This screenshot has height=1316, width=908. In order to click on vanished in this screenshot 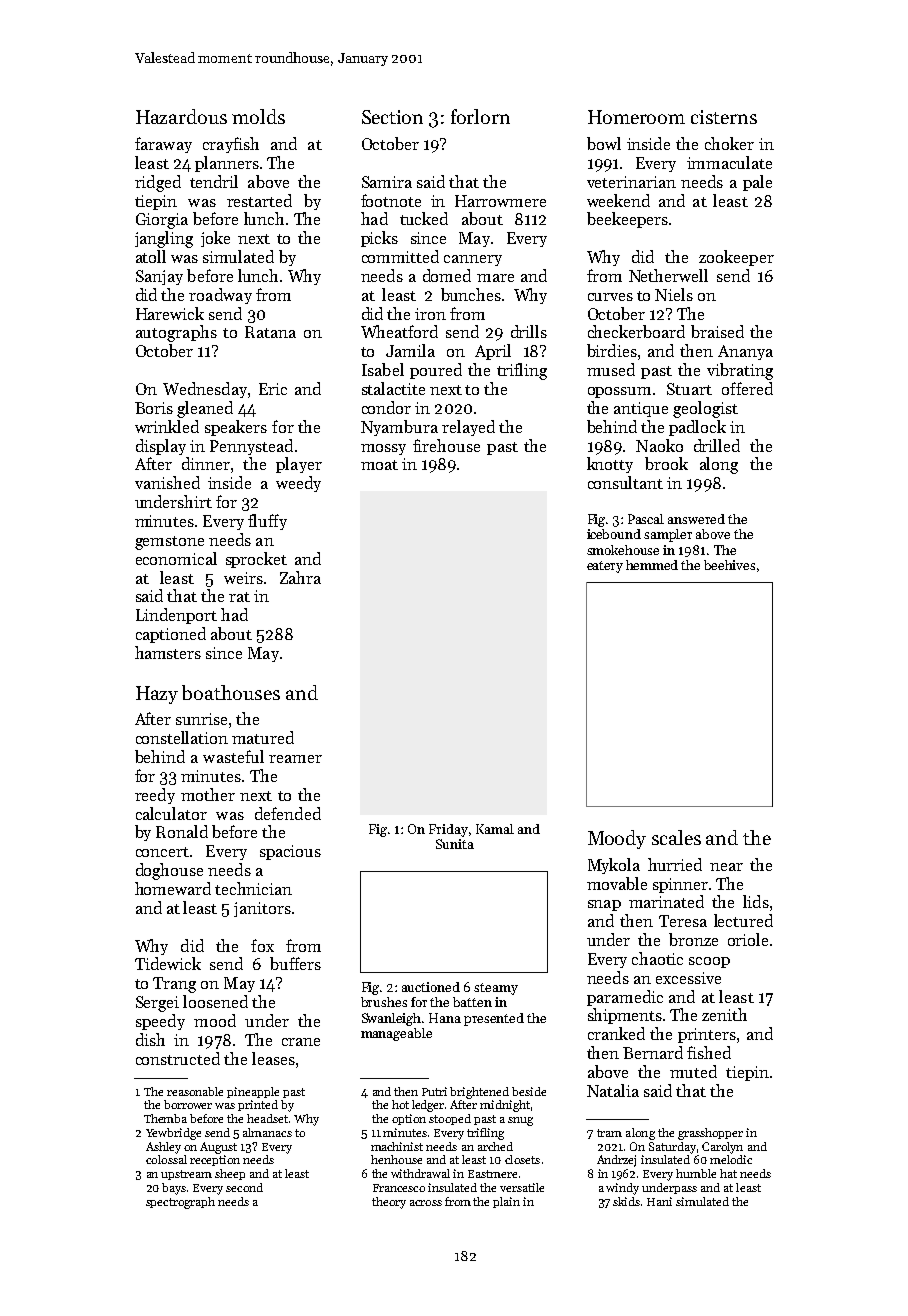, I will do `click(167, 482)`.
